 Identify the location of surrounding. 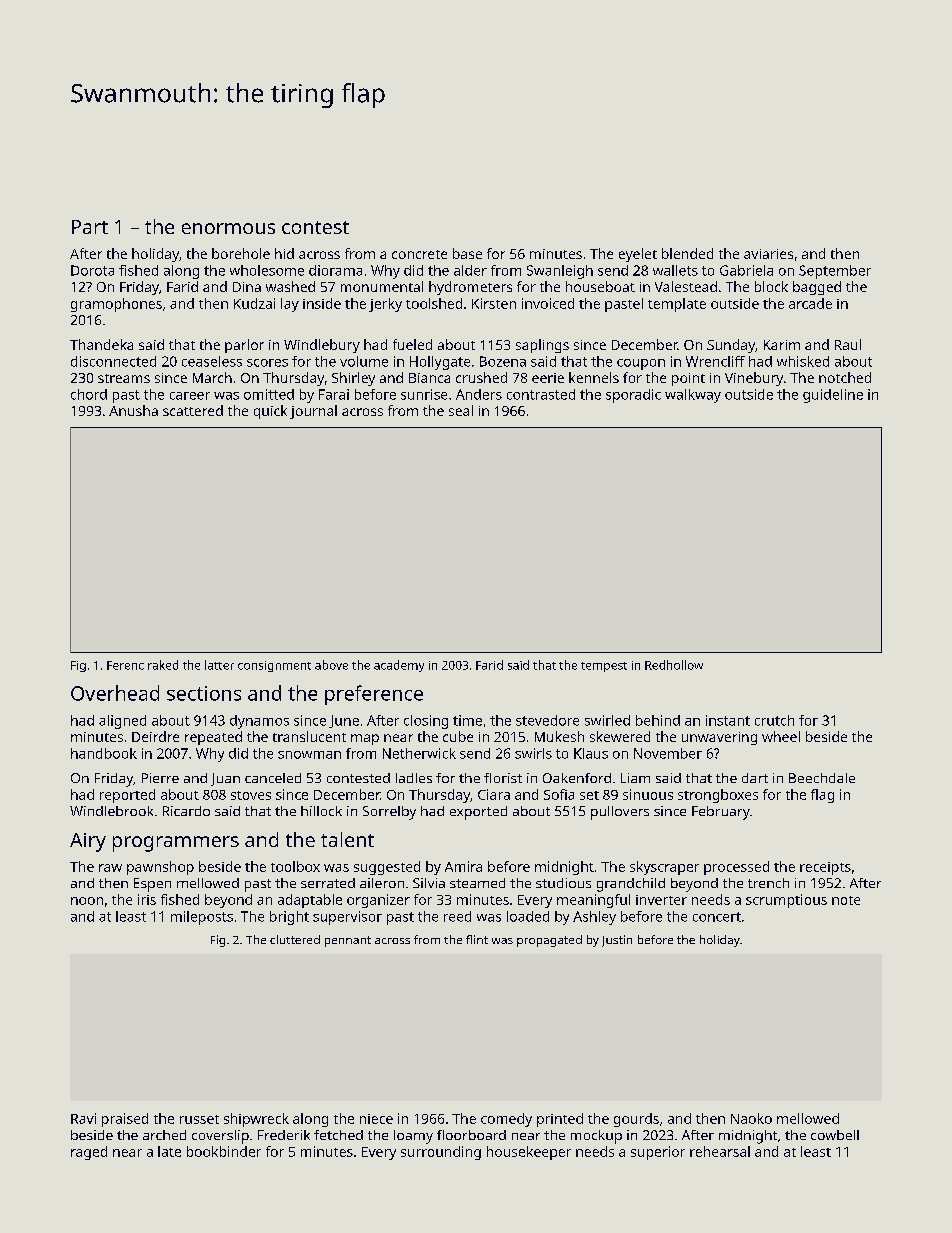
(441, 1153).
